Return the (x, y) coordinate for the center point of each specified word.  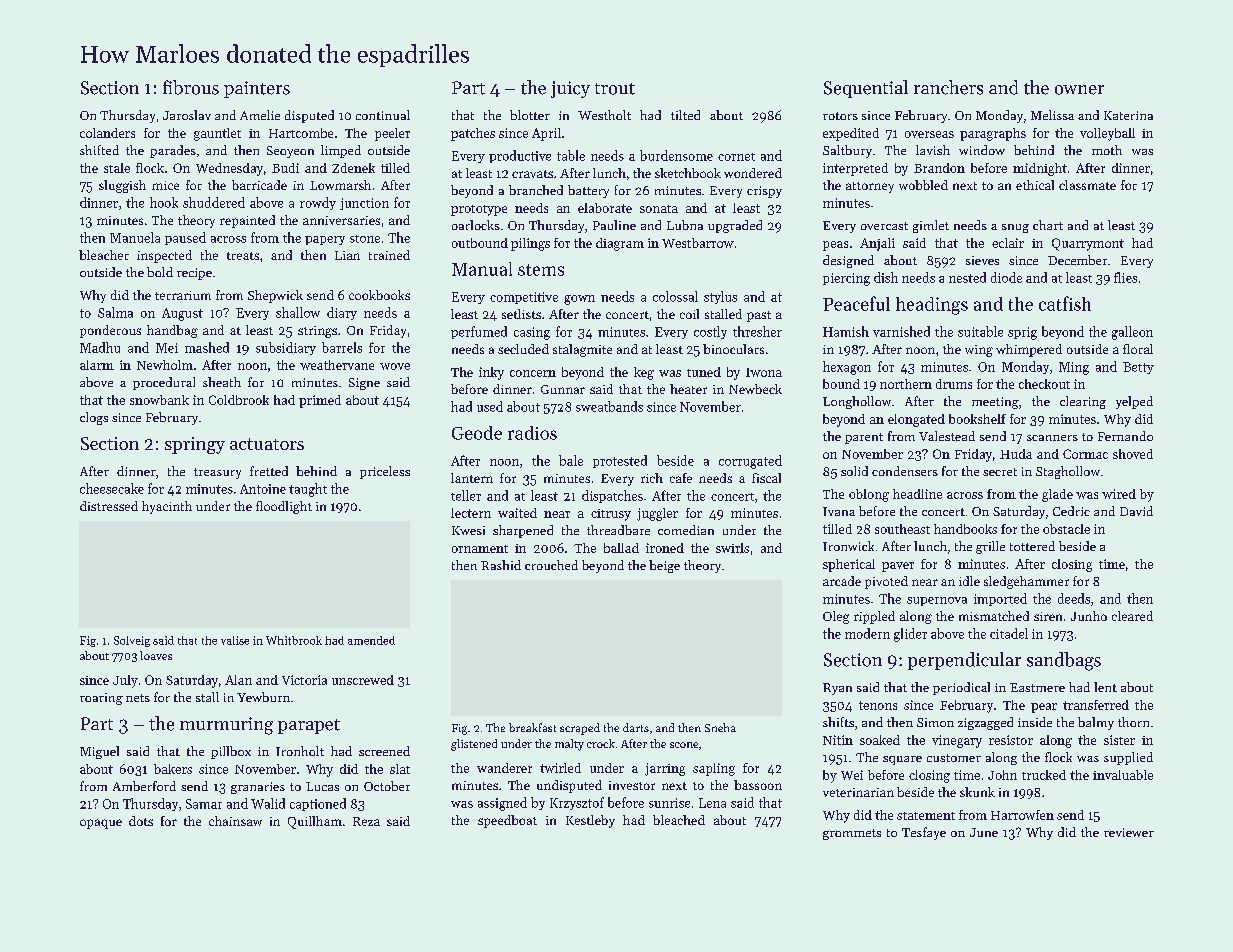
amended (371, 640)
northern (906, 384)
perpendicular (964, 661)
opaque (101, 824)
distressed (109, 506)
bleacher (104, 255)
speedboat (507, 821)
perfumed (479, 332)
